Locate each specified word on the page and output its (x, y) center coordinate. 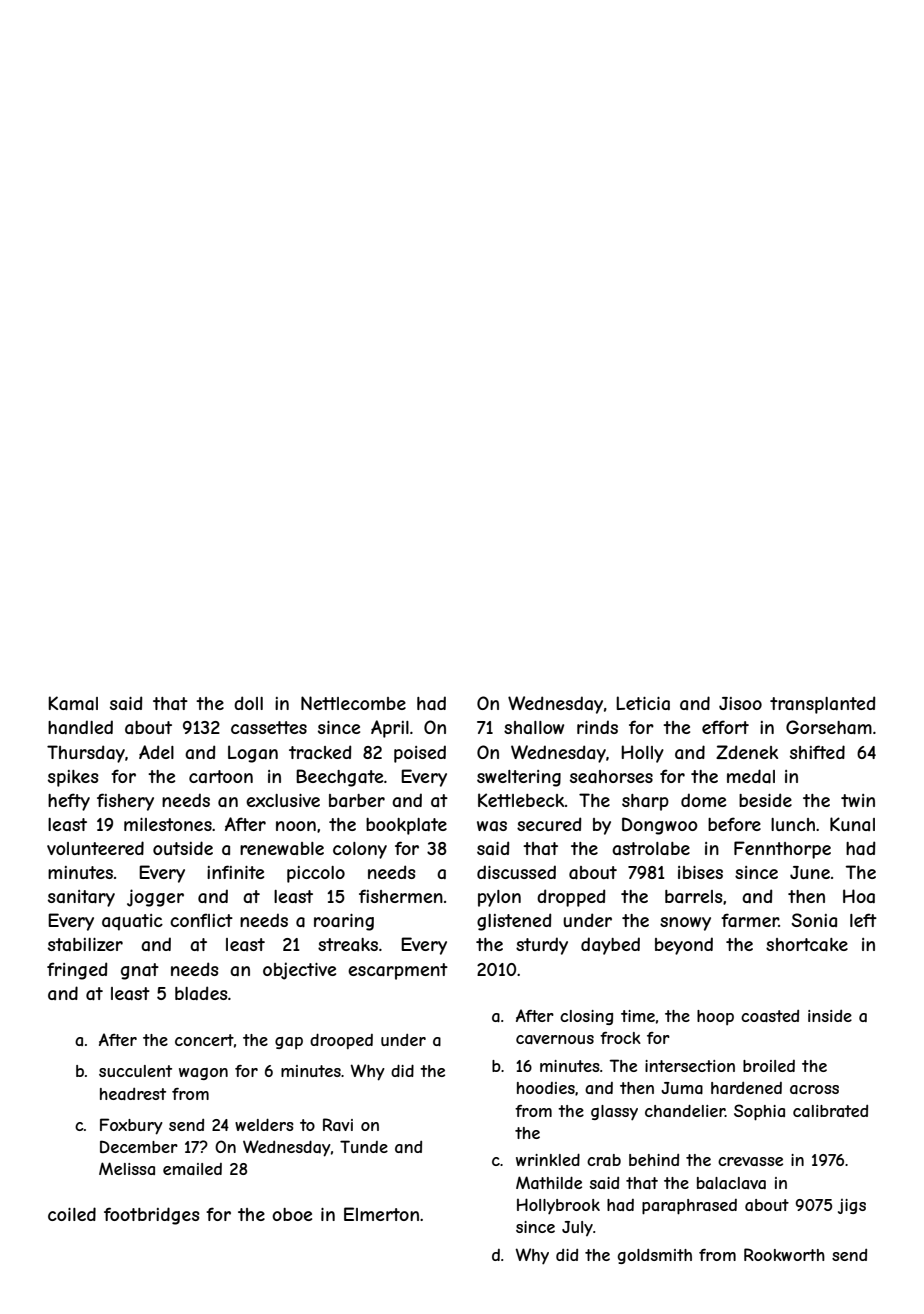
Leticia (643, 703)
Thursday (86, 754)
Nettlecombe (353, 703)
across (814, 1089)
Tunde (364, 1146)
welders (264, 1124)
